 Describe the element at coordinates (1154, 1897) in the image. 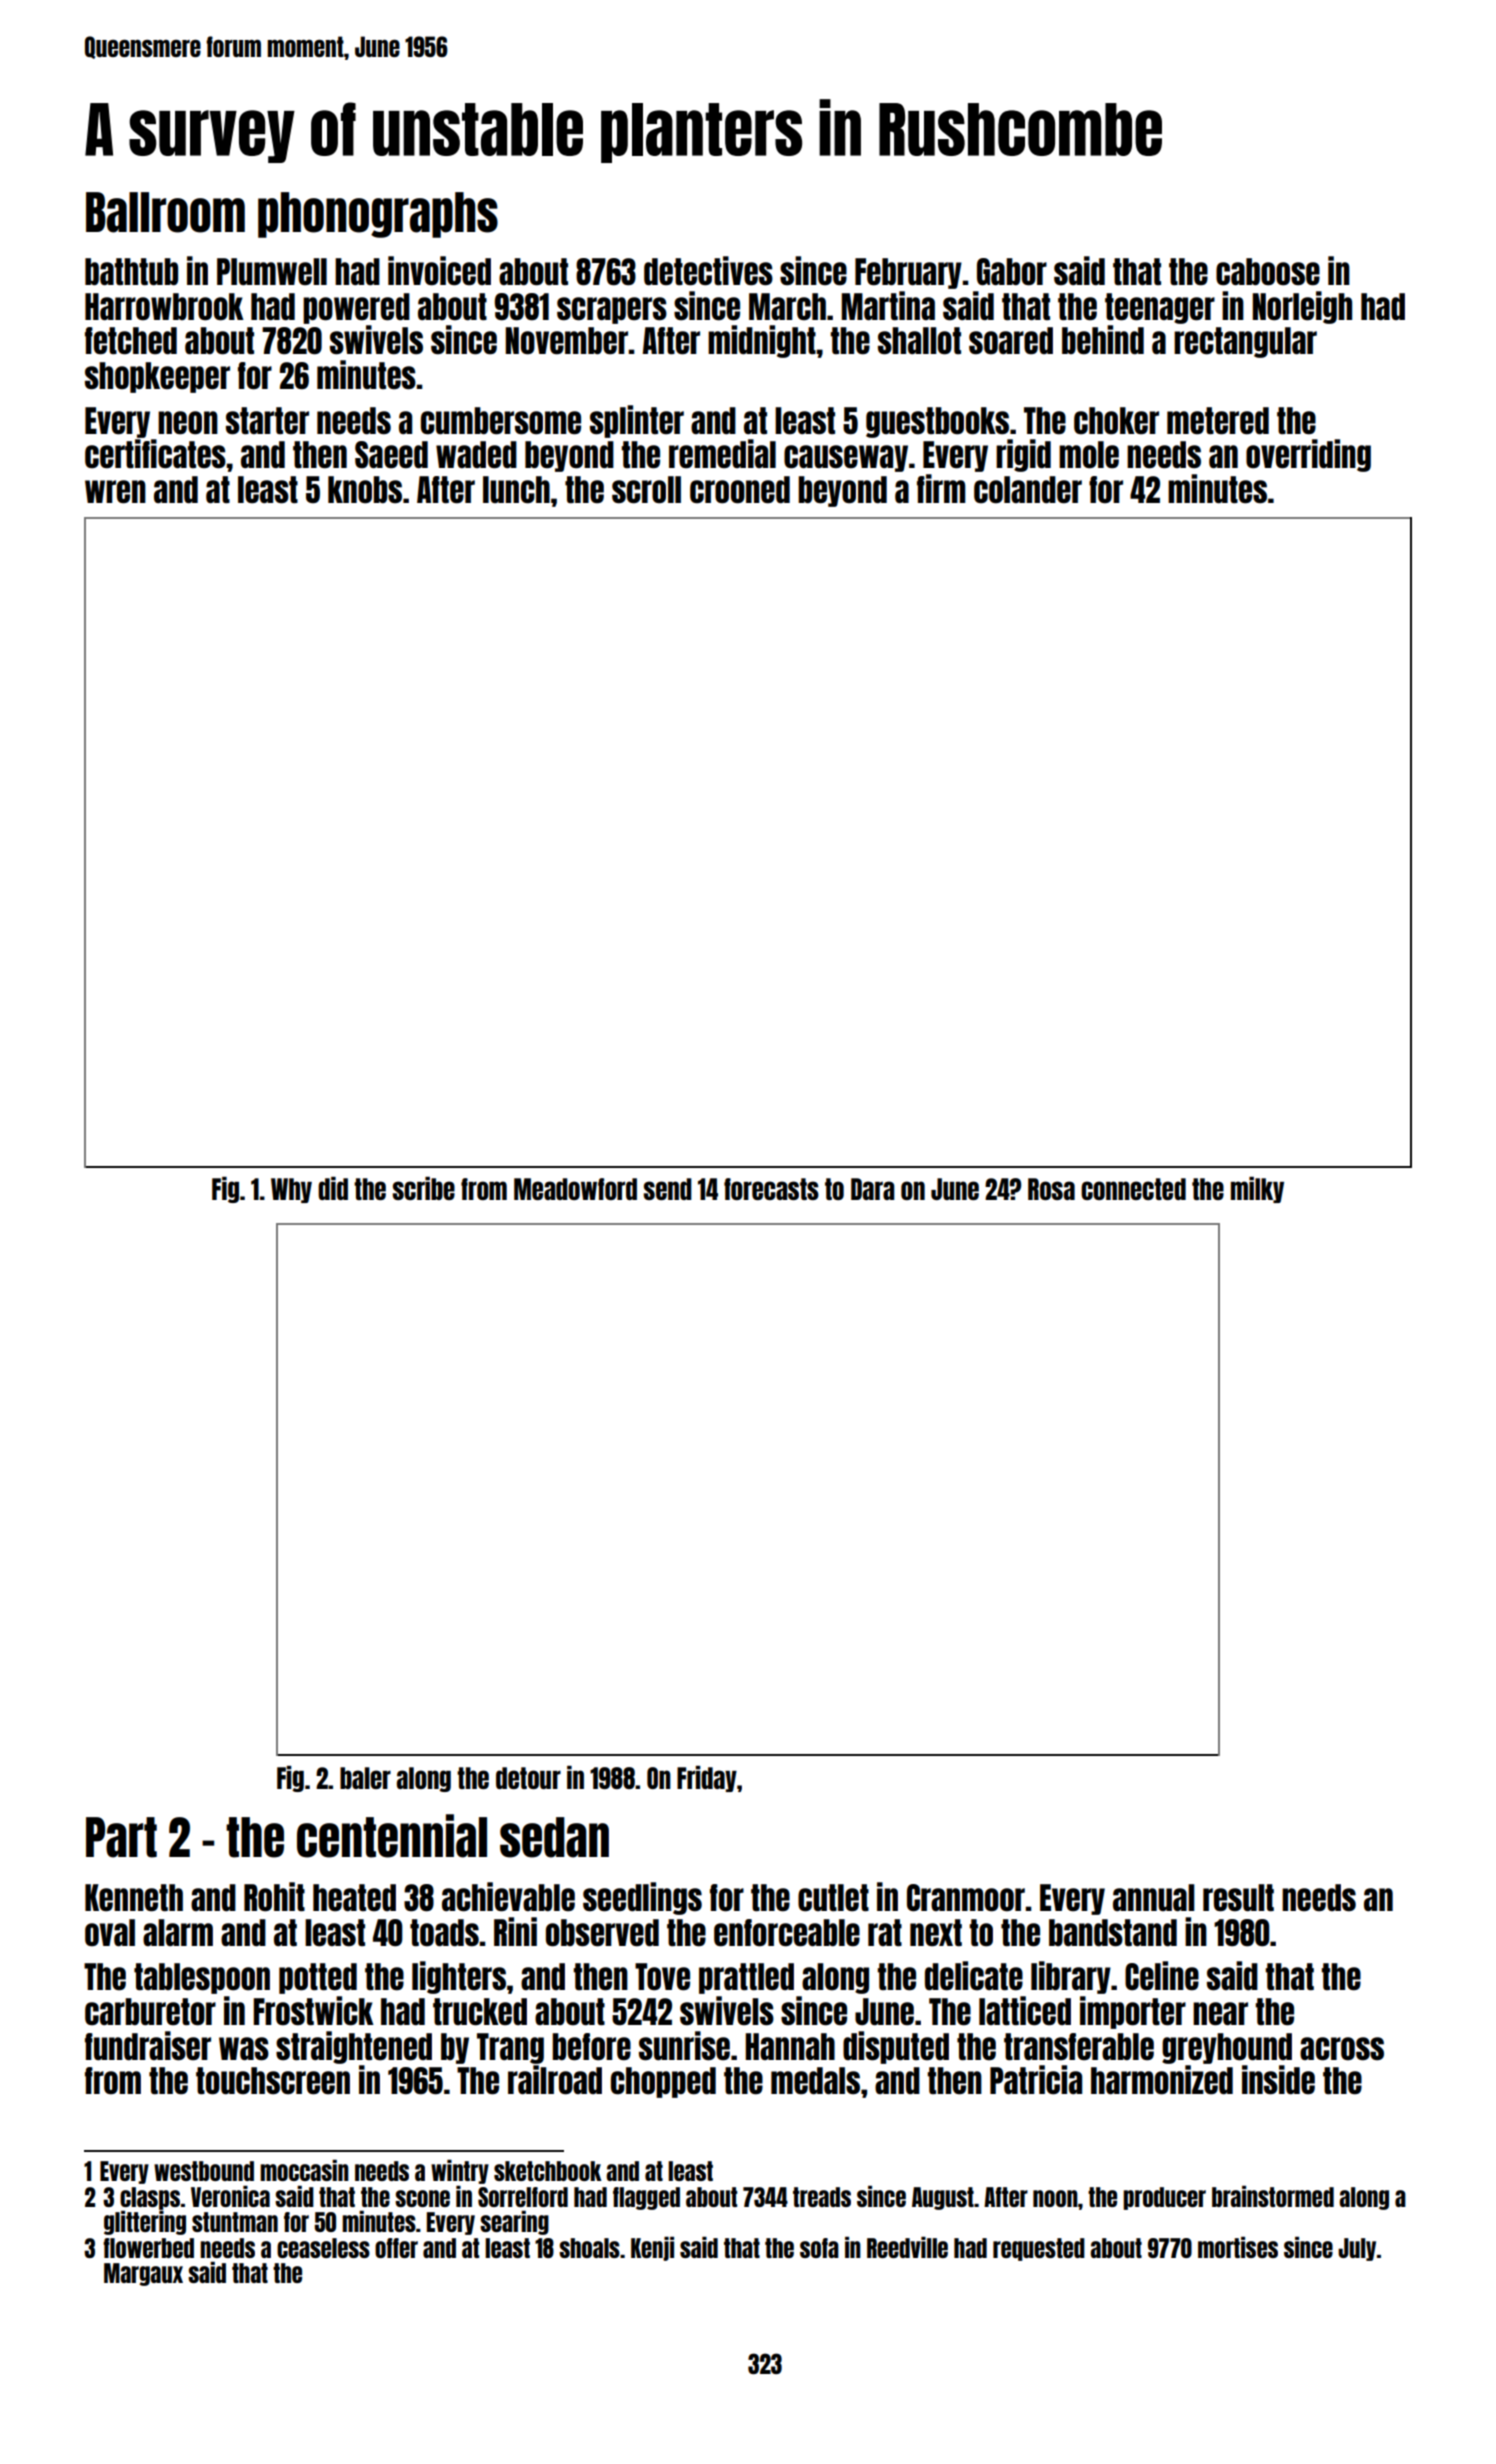

I see `annual` at that location.
